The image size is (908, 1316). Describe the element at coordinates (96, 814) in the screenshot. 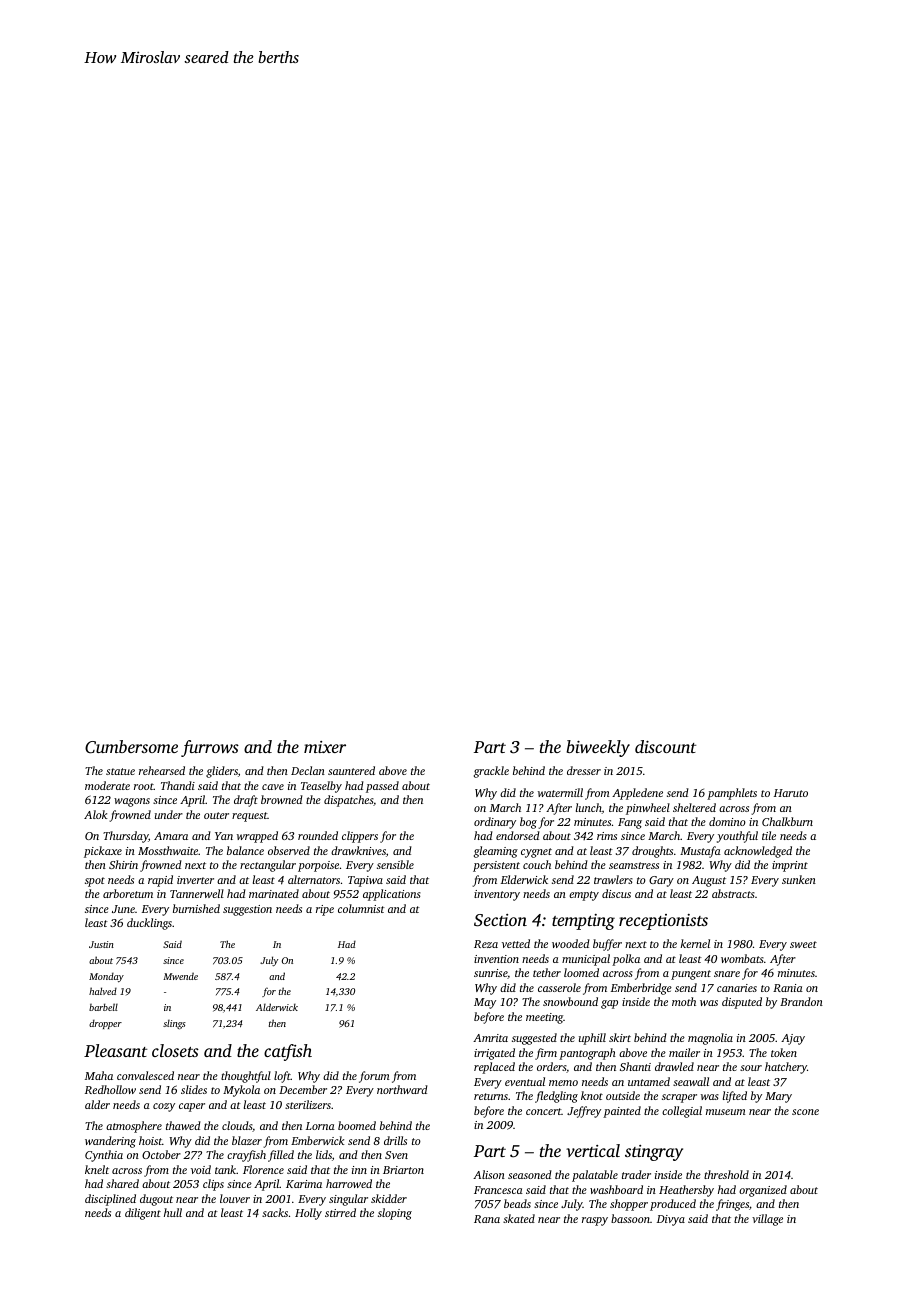

I see `Alok` at that location.
